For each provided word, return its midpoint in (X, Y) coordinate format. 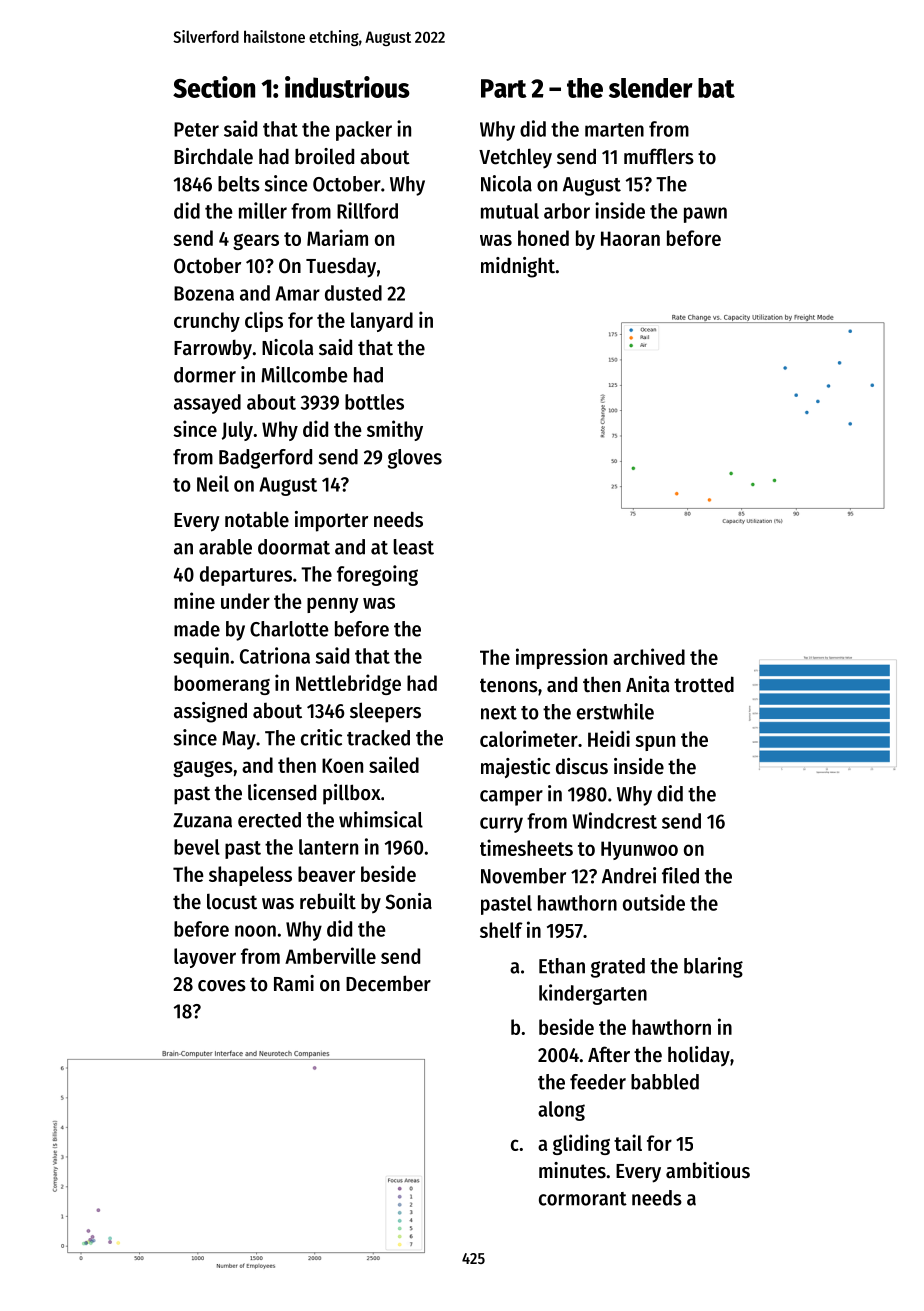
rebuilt (328, 901)
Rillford (367, 210)
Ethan (562, 966)
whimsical (381, 819)
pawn (705, 215)
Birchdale (213, 156)
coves (222, 986)
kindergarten (593, 994)
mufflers (659, 156)
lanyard (382, 322)
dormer (205, 375)
